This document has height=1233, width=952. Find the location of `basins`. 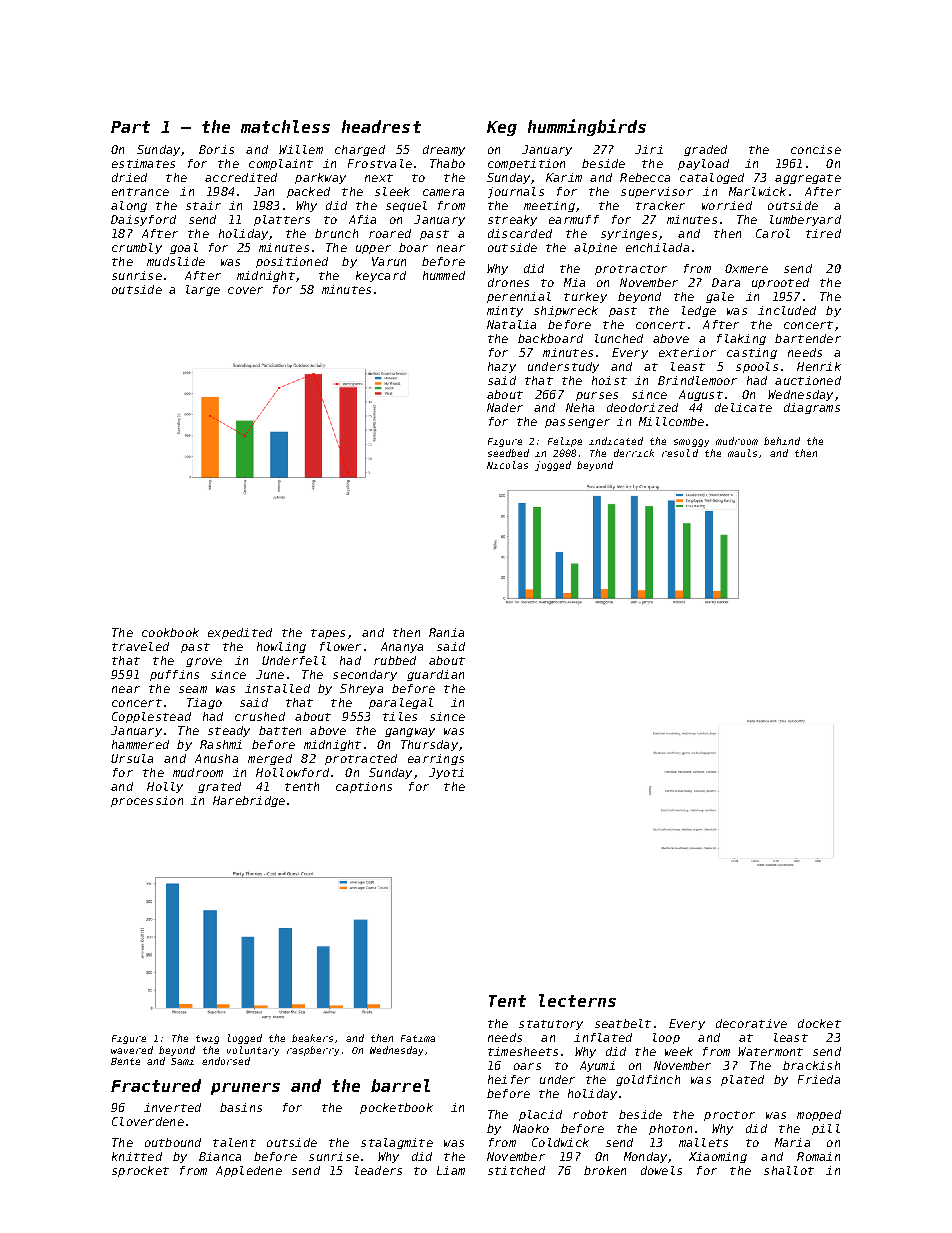

basins is located at coordinates (241, 1107).
